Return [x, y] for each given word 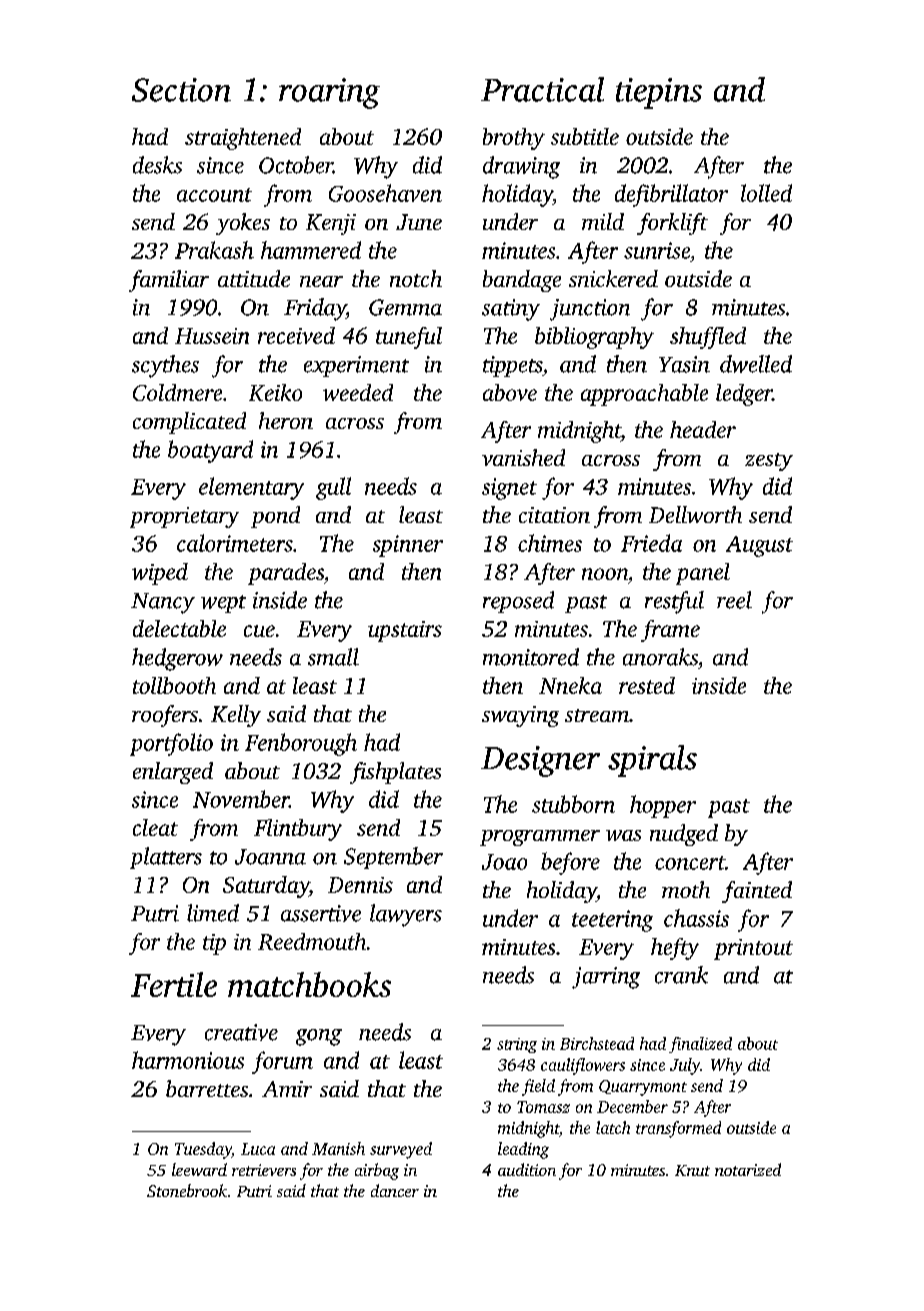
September [393, 858]
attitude [254, 278]
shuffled [708, 338]
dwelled [756, 364]
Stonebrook [187, 1190]
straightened [243, 139]
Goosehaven [385, 193]
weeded [358, 392]
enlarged [173, 773]
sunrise [657, 250]
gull [333, 488]
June [419, 222]
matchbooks [309, 984]
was [623, 835]
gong [319, 1037]
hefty [675, 949]
